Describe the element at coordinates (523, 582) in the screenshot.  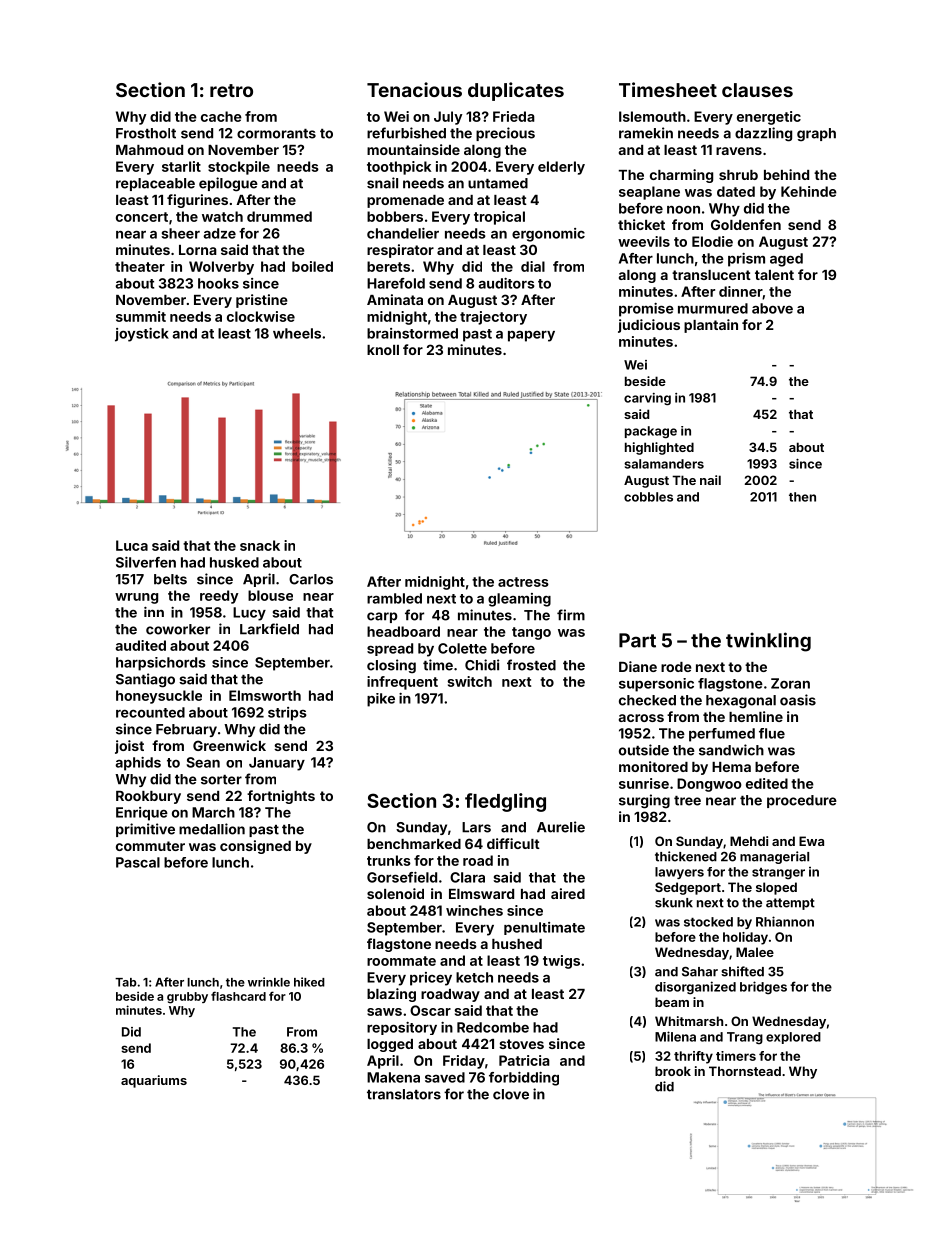
I see `actress` at that location.
